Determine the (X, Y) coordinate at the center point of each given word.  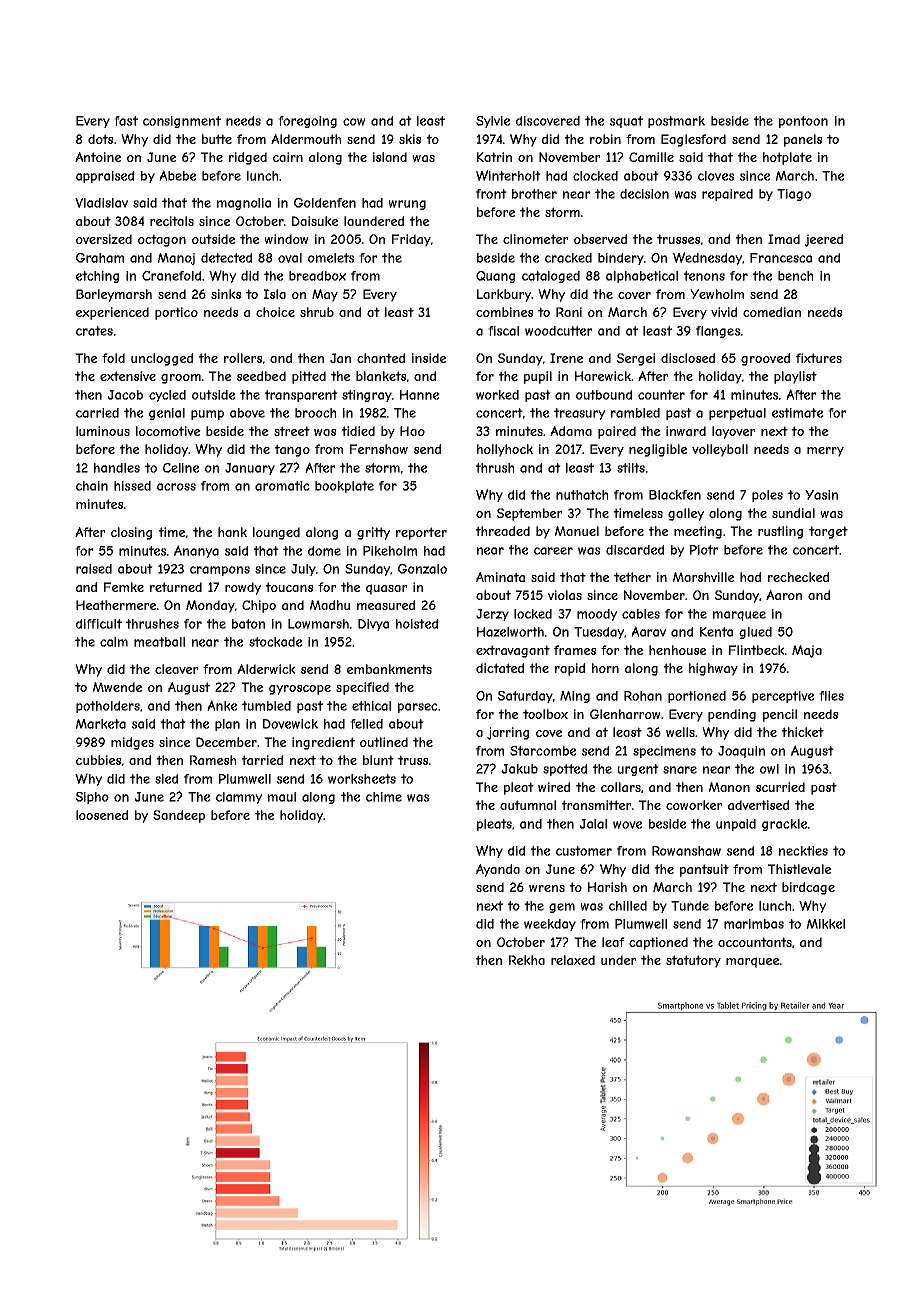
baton (248, 624)
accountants (755, 942)
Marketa (101, 724)
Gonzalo (422, 569)
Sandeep (179, 816)
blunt (378, 760)
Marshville (703, 577)
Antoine (98, 157)
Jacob (125, 395)
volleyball (720, 450)
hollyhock (505, 450)
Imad (784, 239)
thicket (802, 732)
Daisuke (315, 221)
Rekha (527, 960)
